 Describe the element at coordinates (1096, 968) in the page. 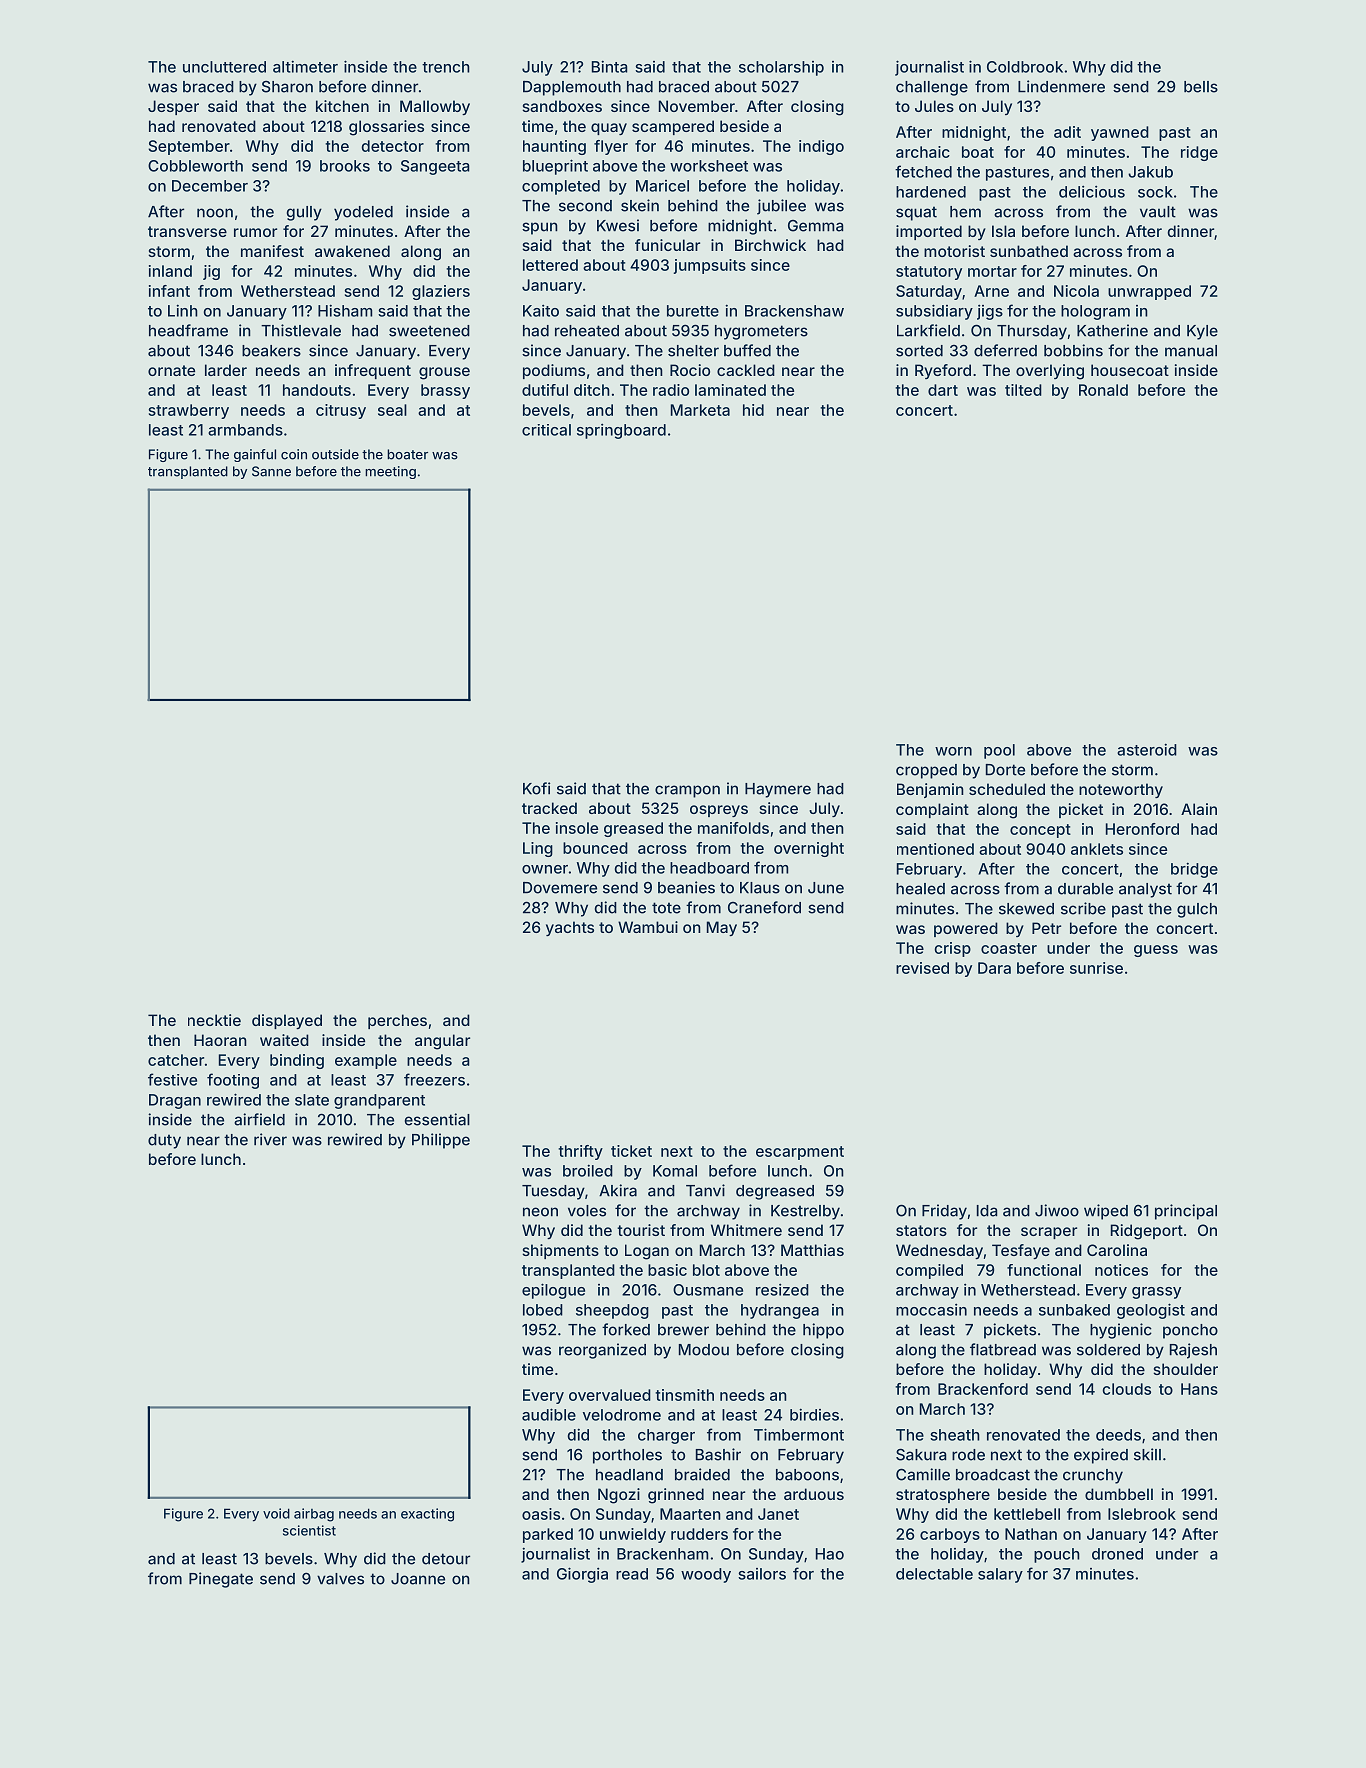

I see `sunrise` at that location.
